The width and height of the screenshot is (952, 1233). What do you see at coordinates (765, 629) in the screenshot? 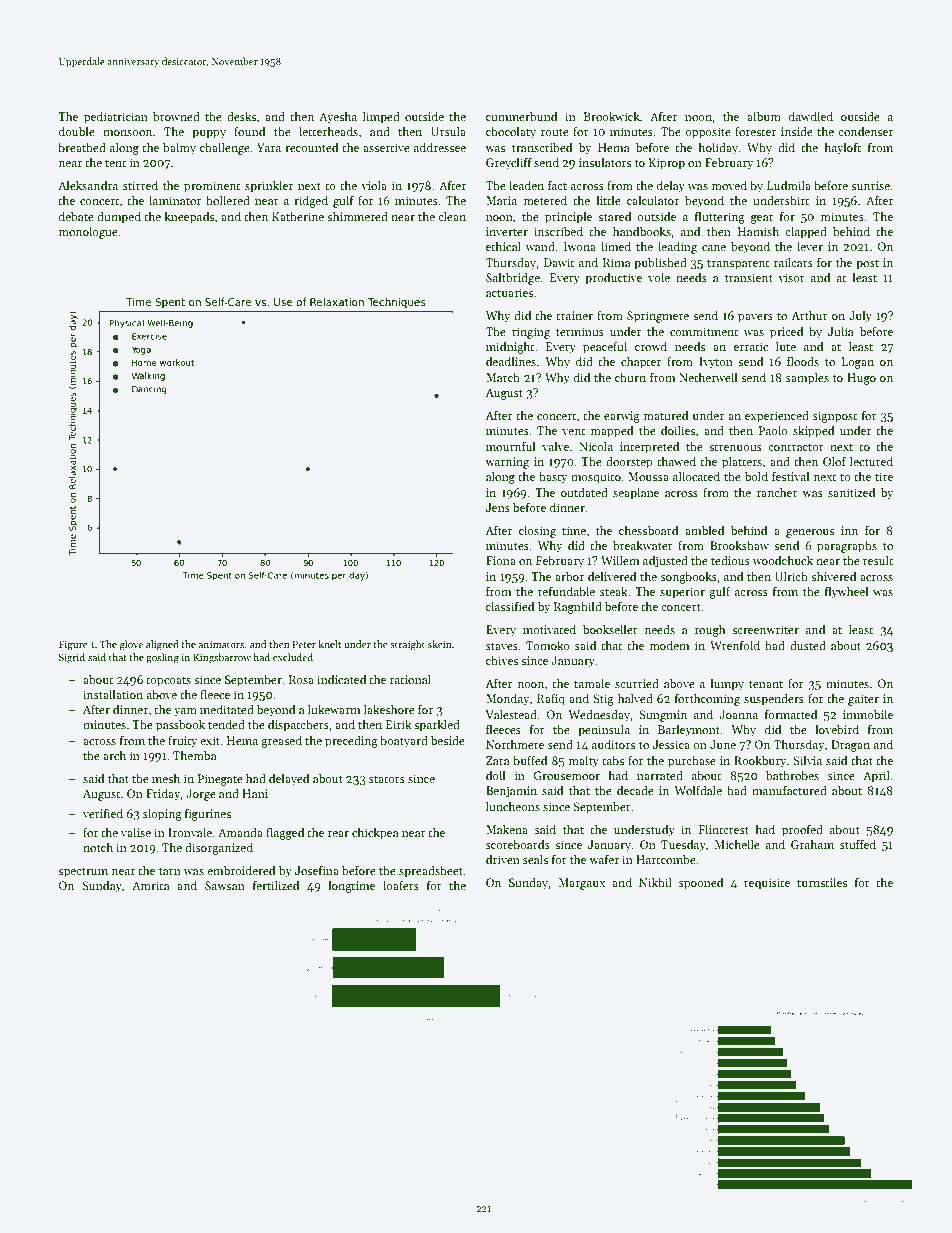
I see `screenwriter` at bounding box center [765, 629].
